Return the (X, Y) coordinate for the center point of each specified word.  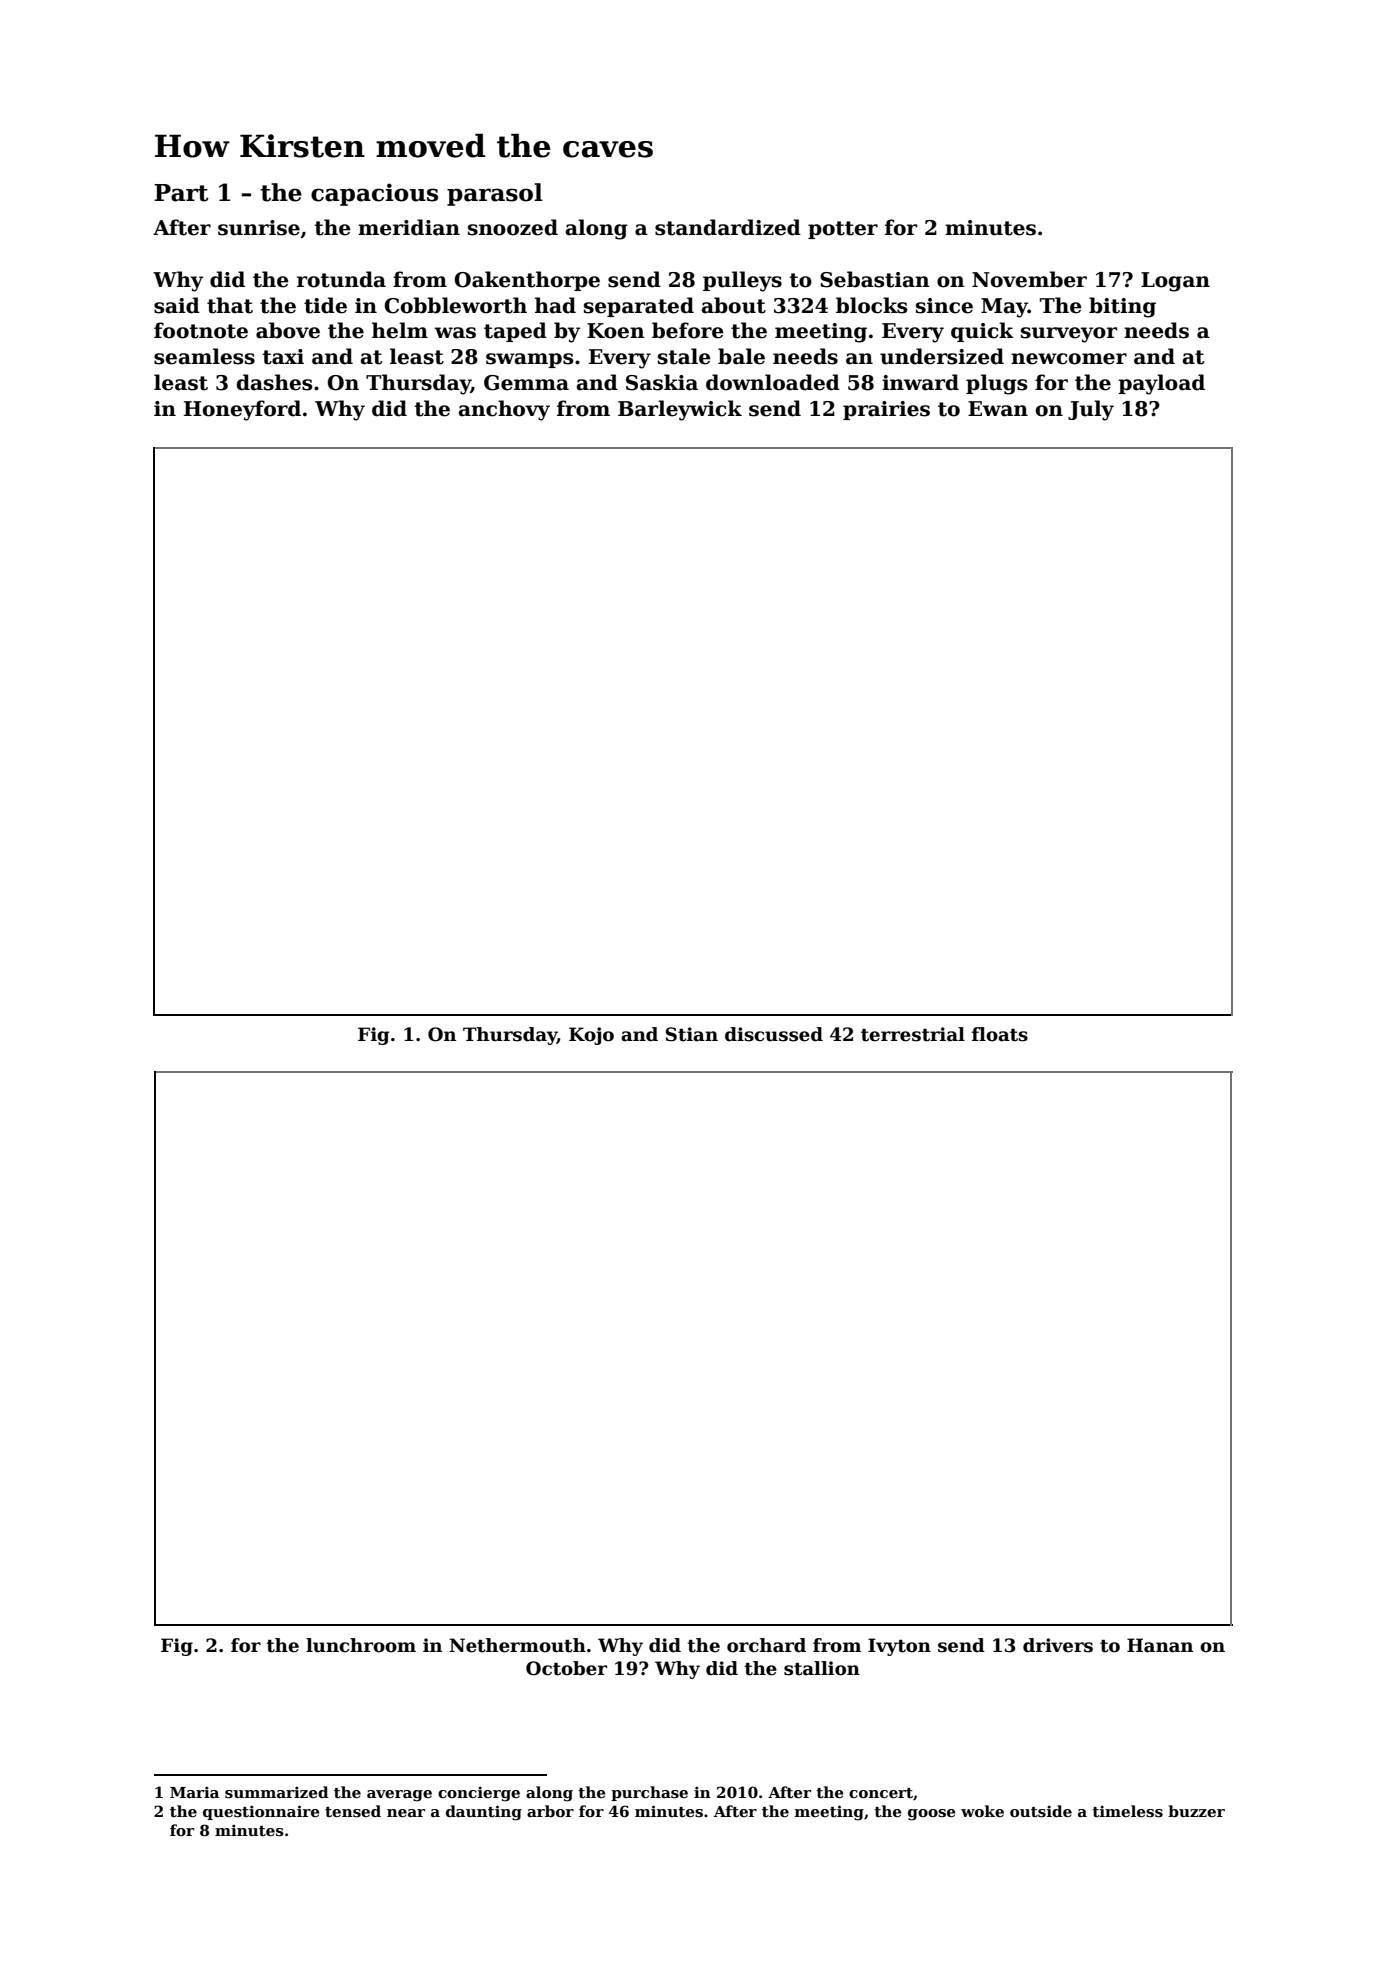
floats (1000, 1034)
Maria (194, 1792)
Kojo (591, 1036)
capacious (374, 194)
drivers (1058, 1645)
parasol (495, 194)
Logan (1175, 282)
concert (881, 1793)
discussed (774, 1034)
